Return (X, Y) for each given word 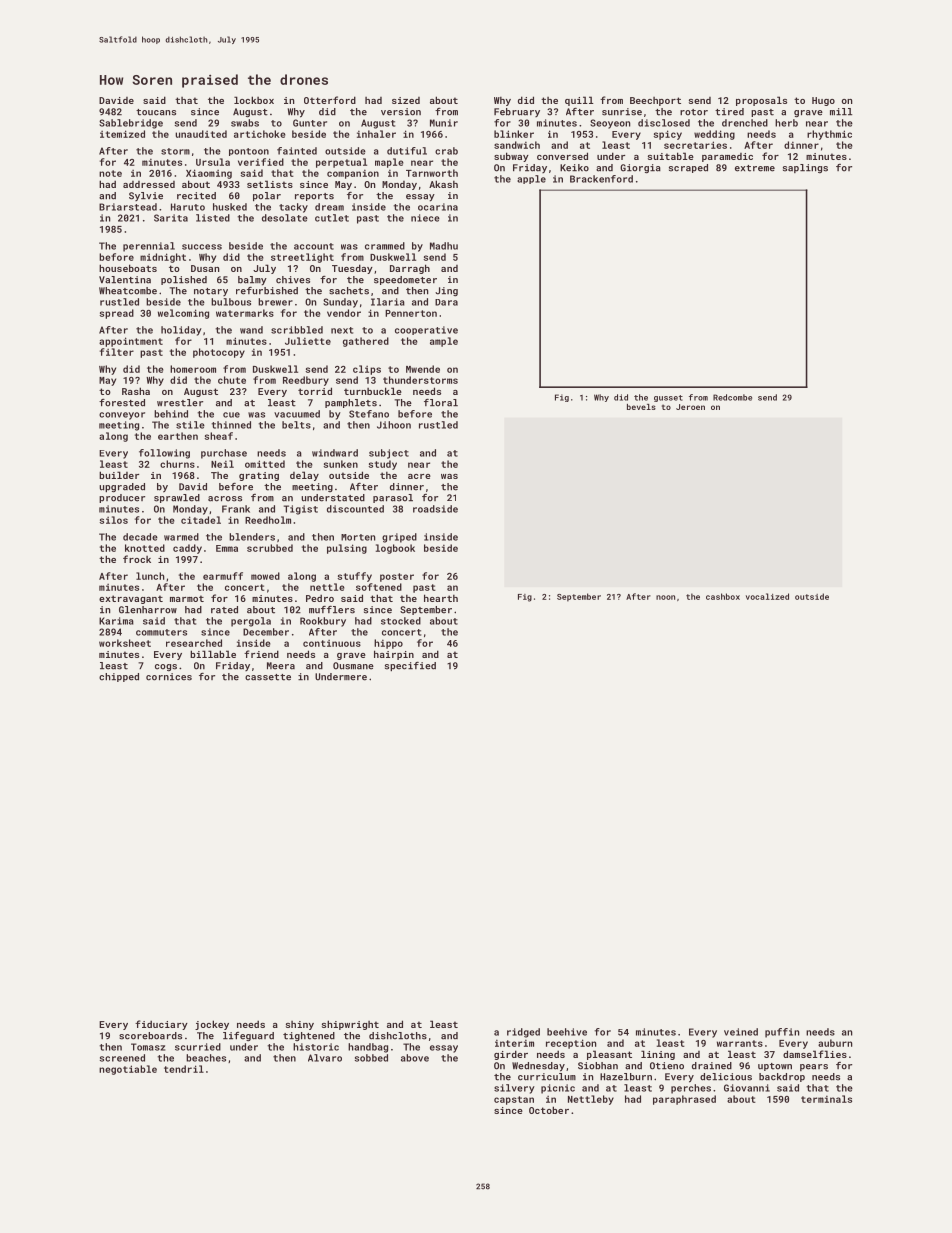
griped (399, 538)
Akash (443, 184)
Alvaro (325, 1058)
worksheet (125, 643)
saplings (805, 168)
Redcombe (732, 397)
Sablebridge (131, 124)
